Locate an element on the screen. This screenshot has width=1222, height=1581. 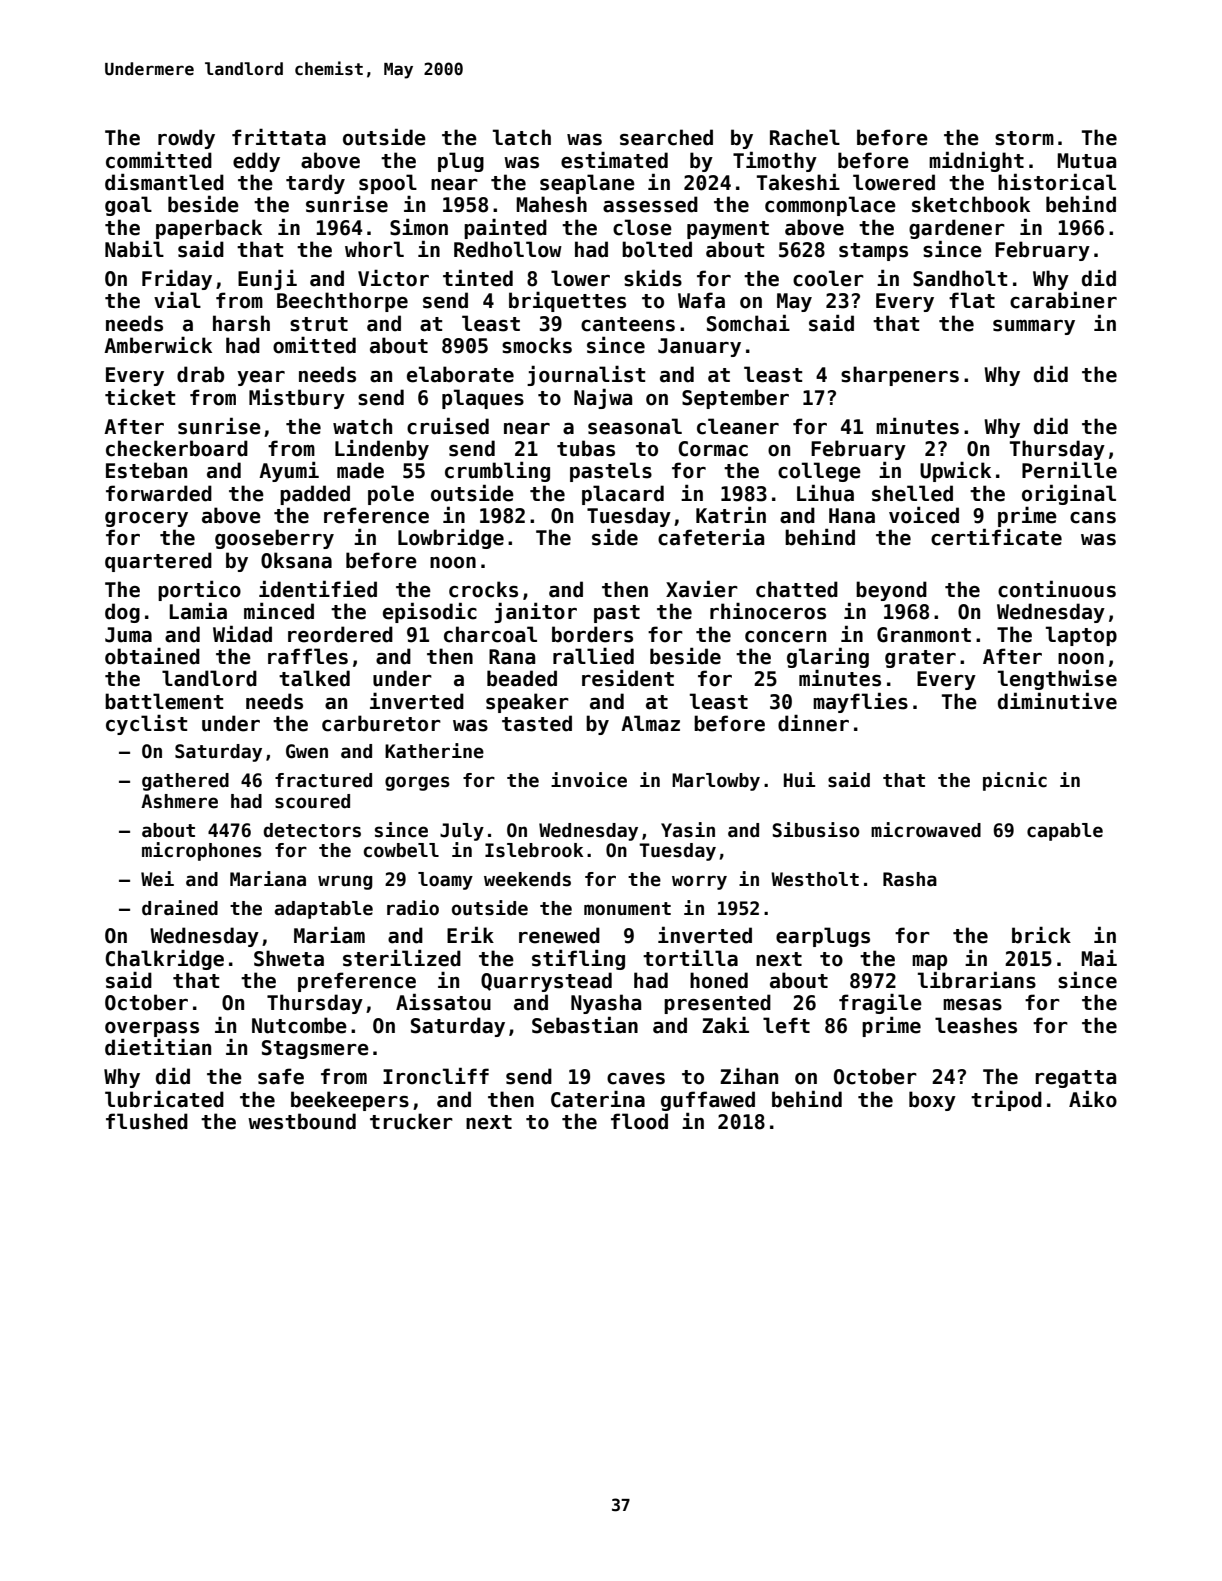
safe is located at coordinates (281, 1076).
